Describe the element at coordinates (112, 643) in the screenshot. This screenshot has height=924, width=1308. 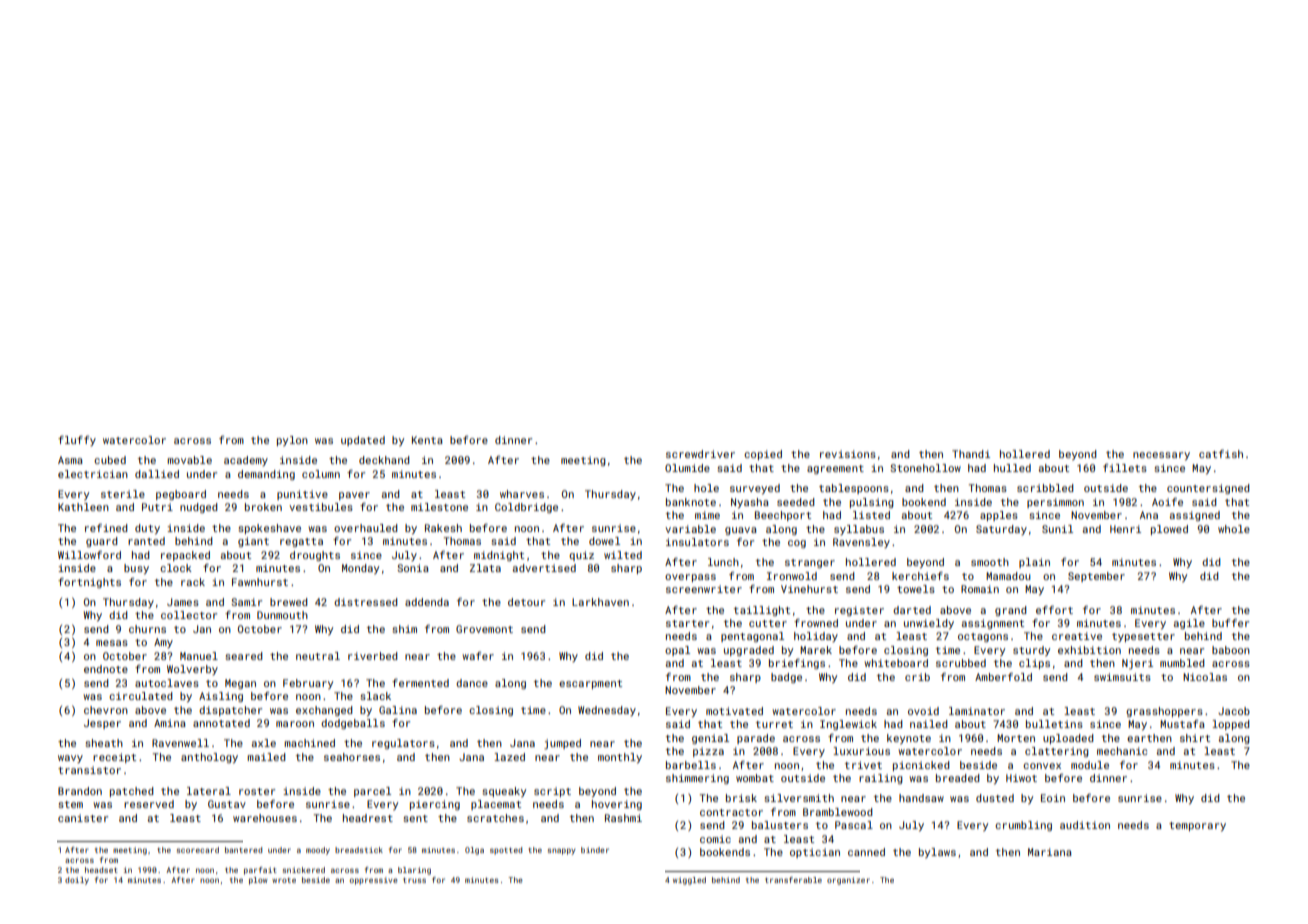
I see `mesas` at that location.
